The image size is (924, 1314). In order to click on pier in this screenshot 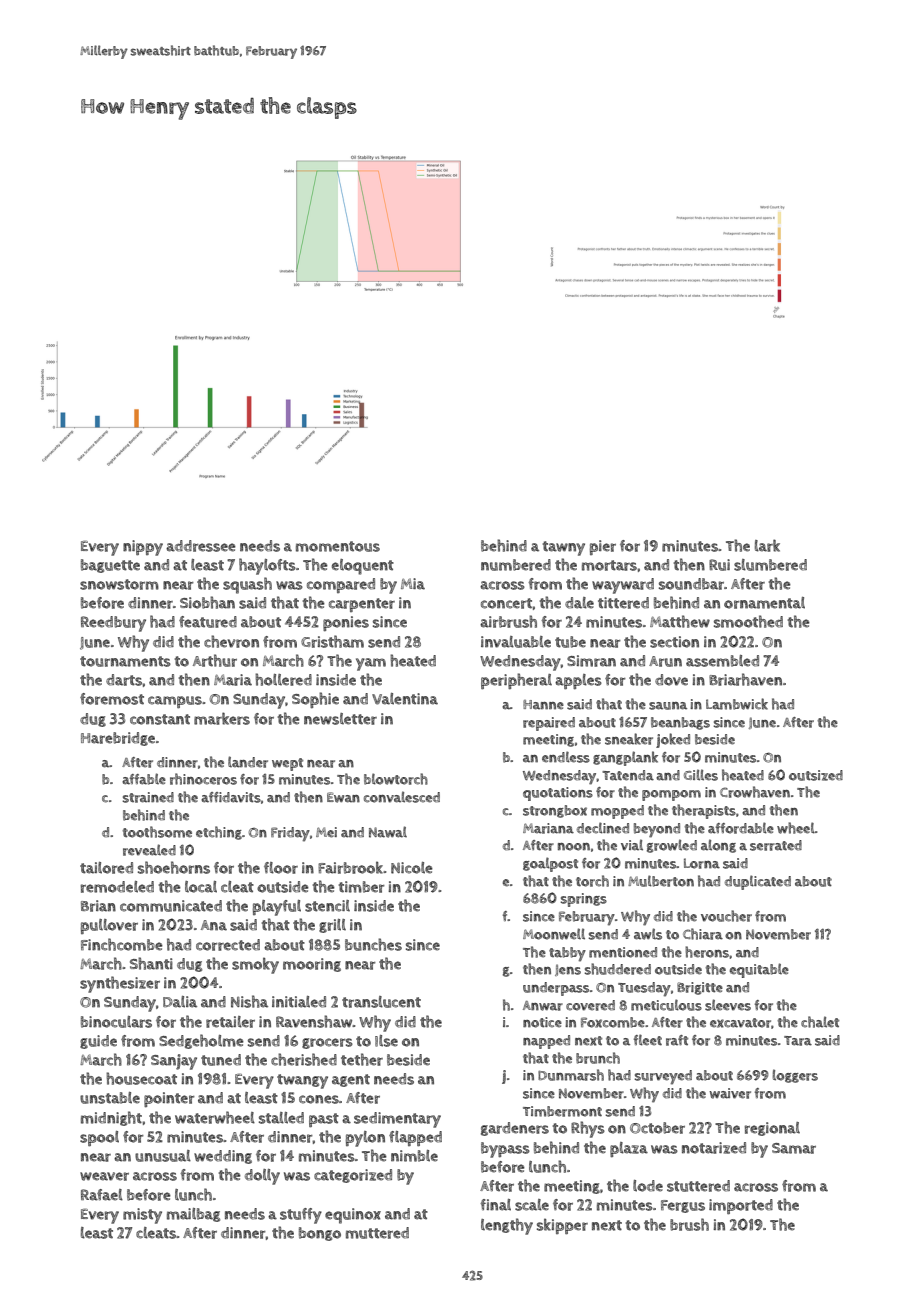, I will do `click(603, 547)`.
